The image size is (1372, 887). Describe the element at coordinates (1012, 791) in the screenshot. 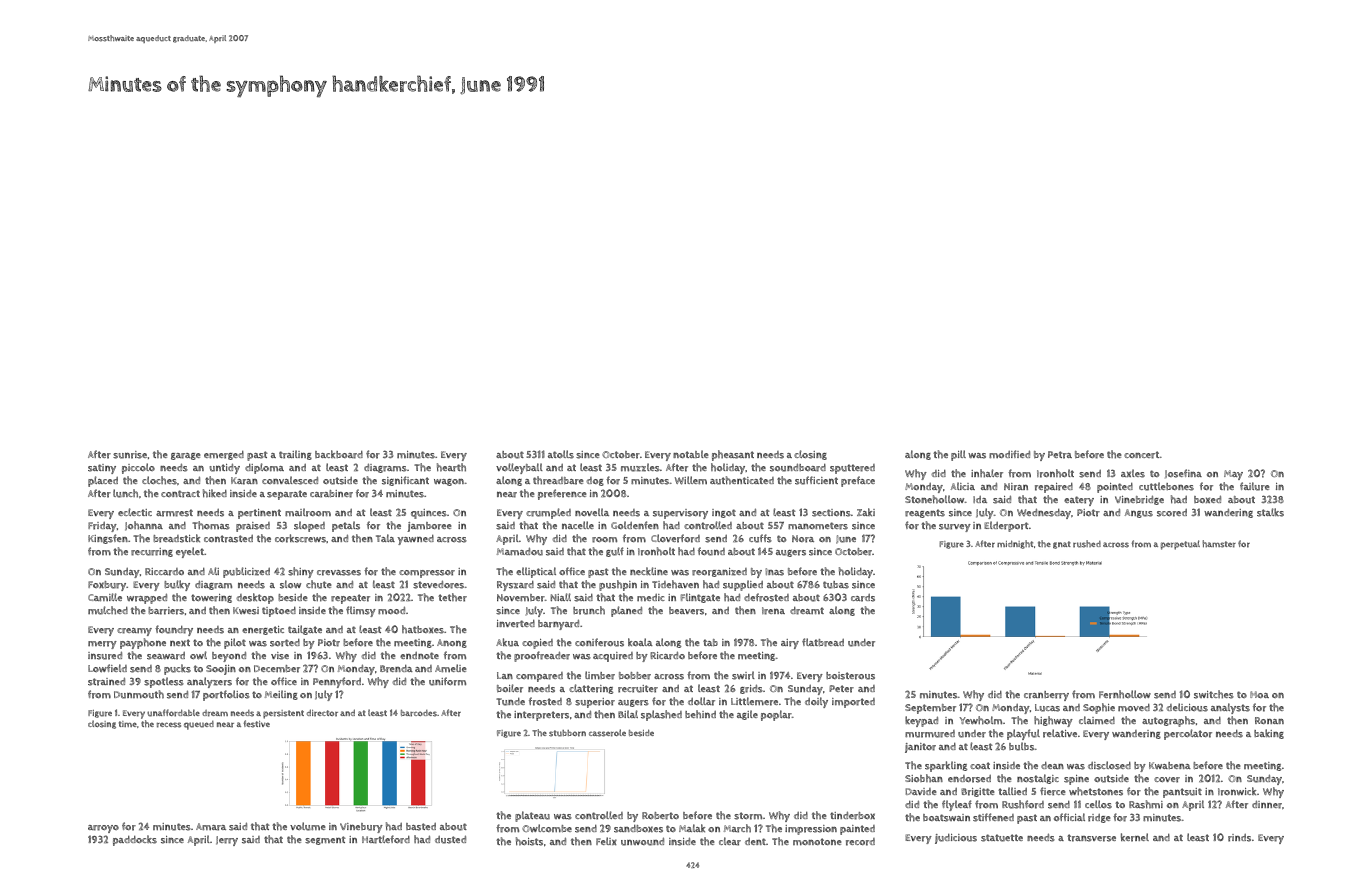

I see `tallied` at that location.
